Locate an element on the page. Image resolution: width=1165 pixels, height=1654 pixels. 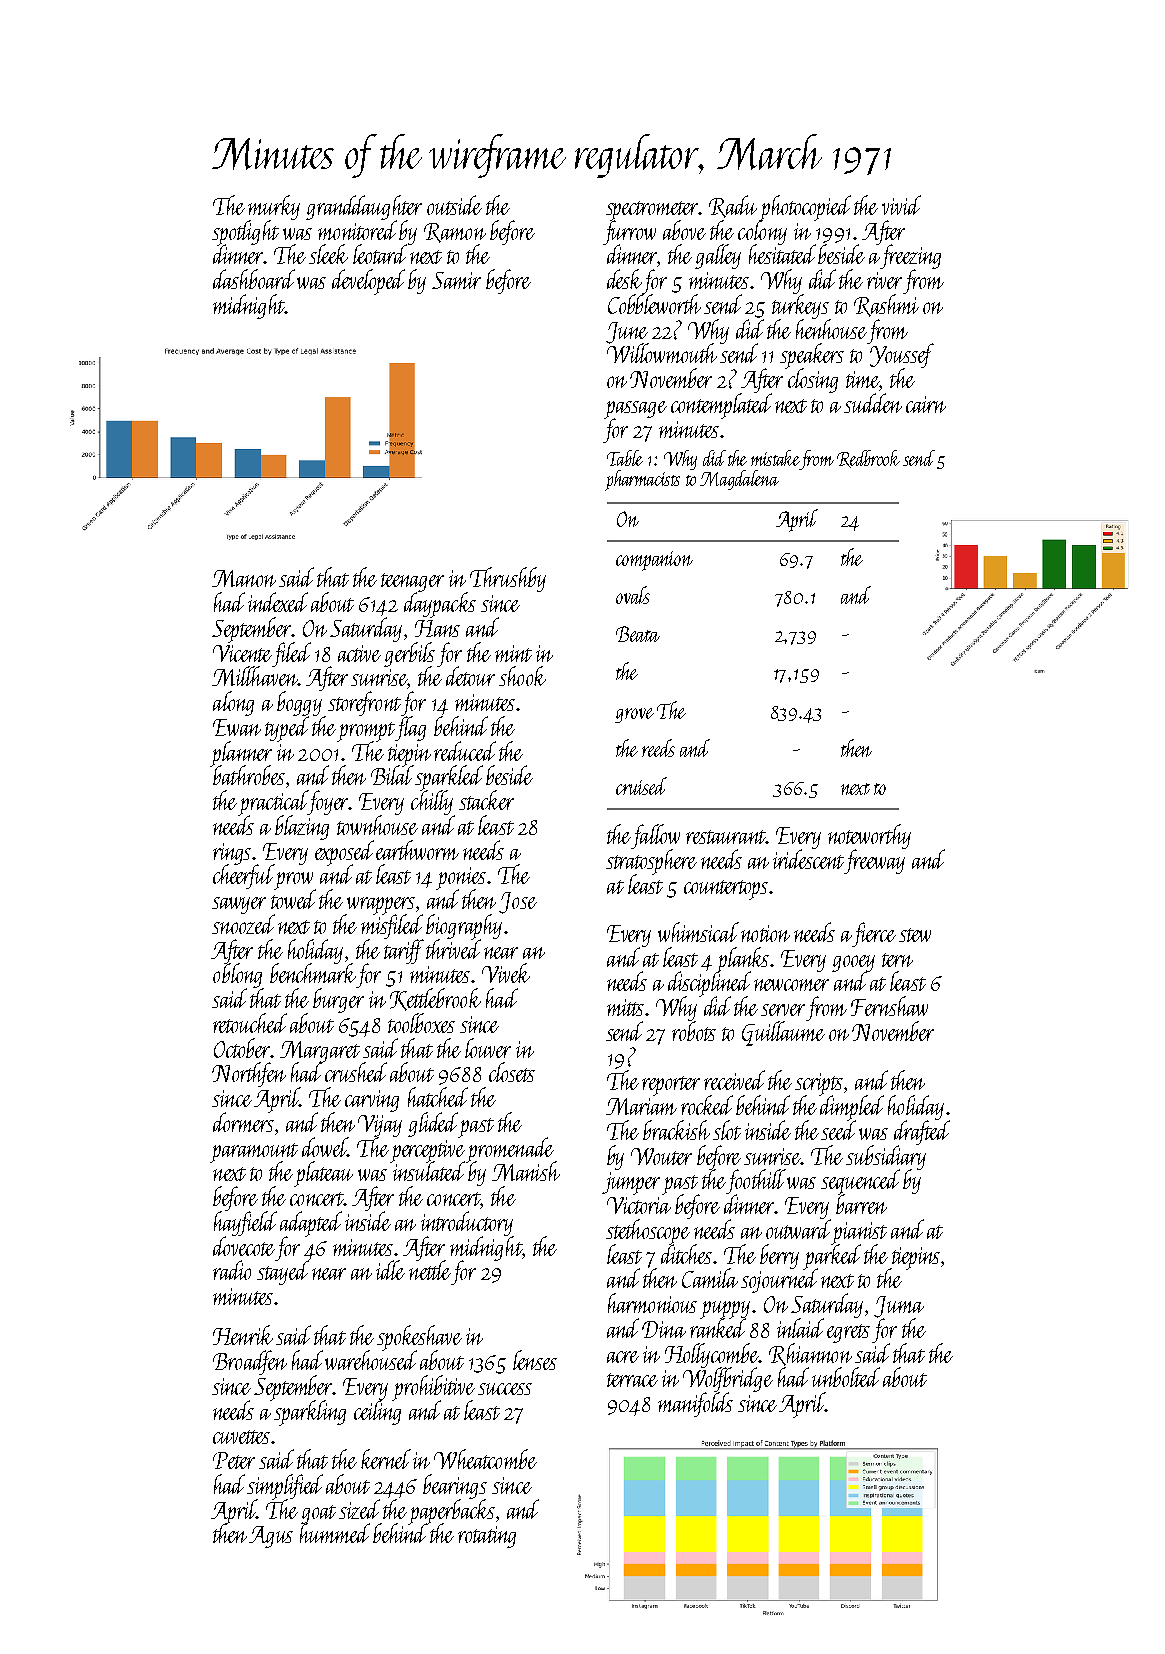
puppy is located at coordinates (725, 1310).
